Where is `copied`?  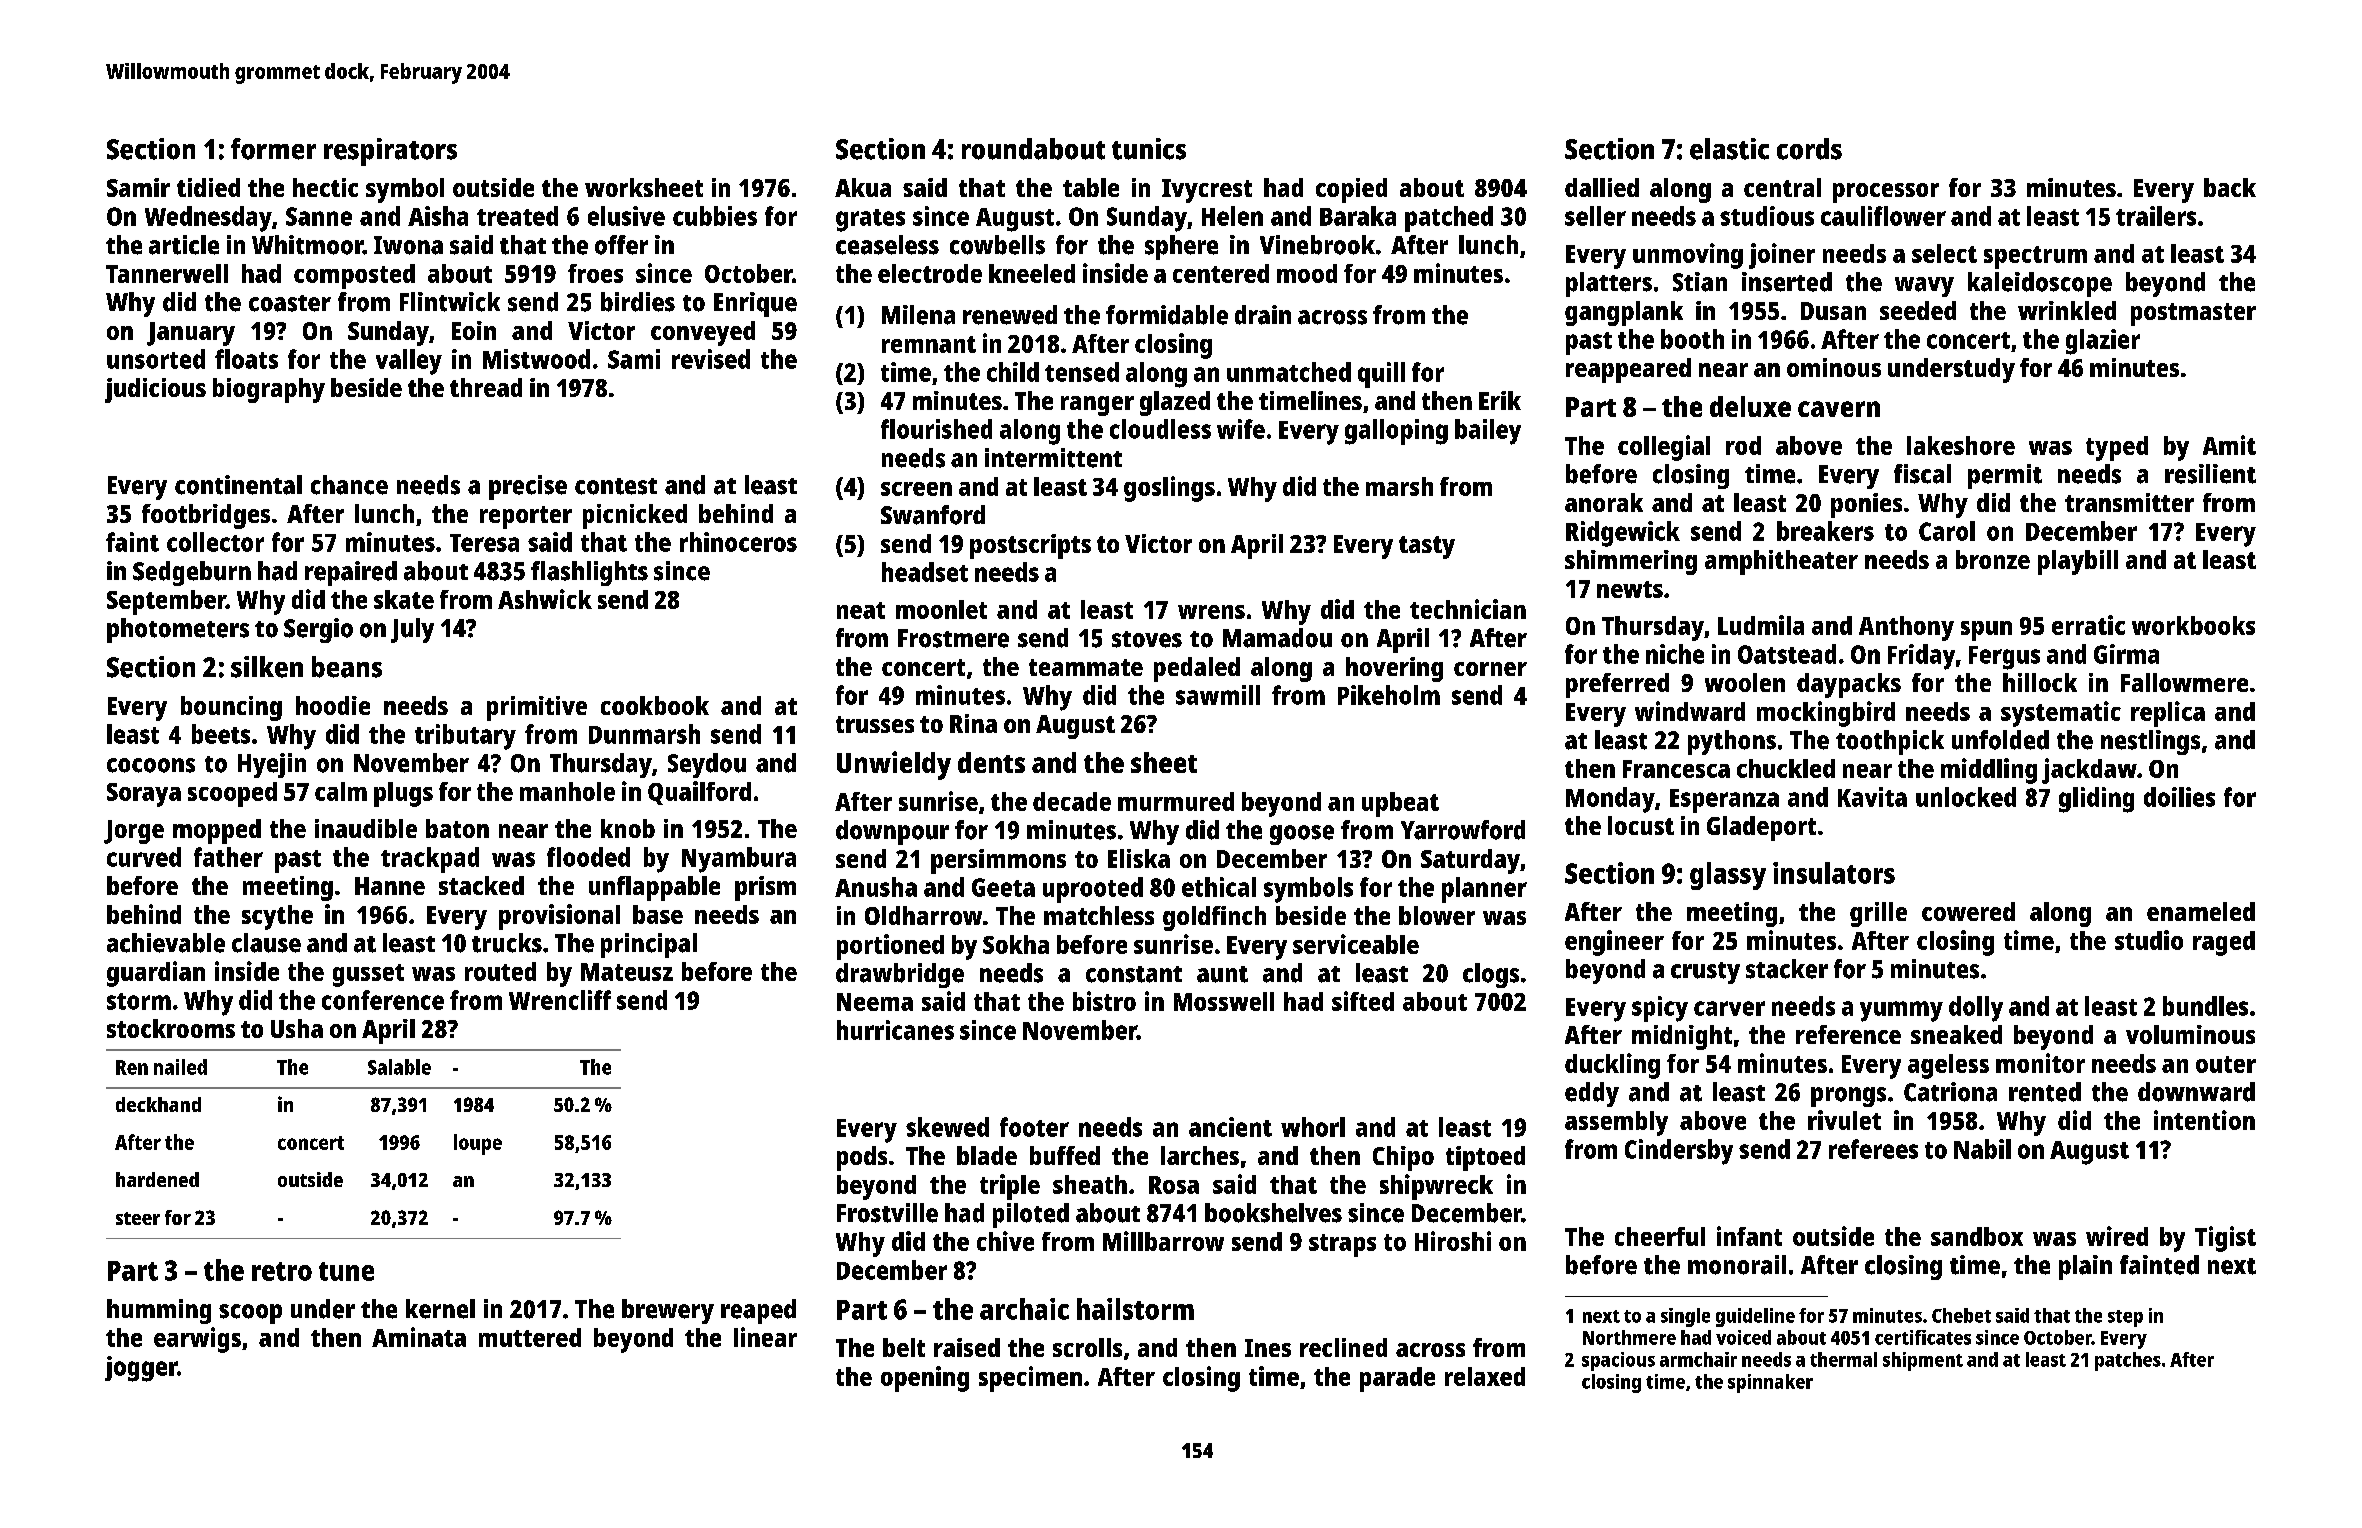
copied is located at coordinates (1351, 190).
